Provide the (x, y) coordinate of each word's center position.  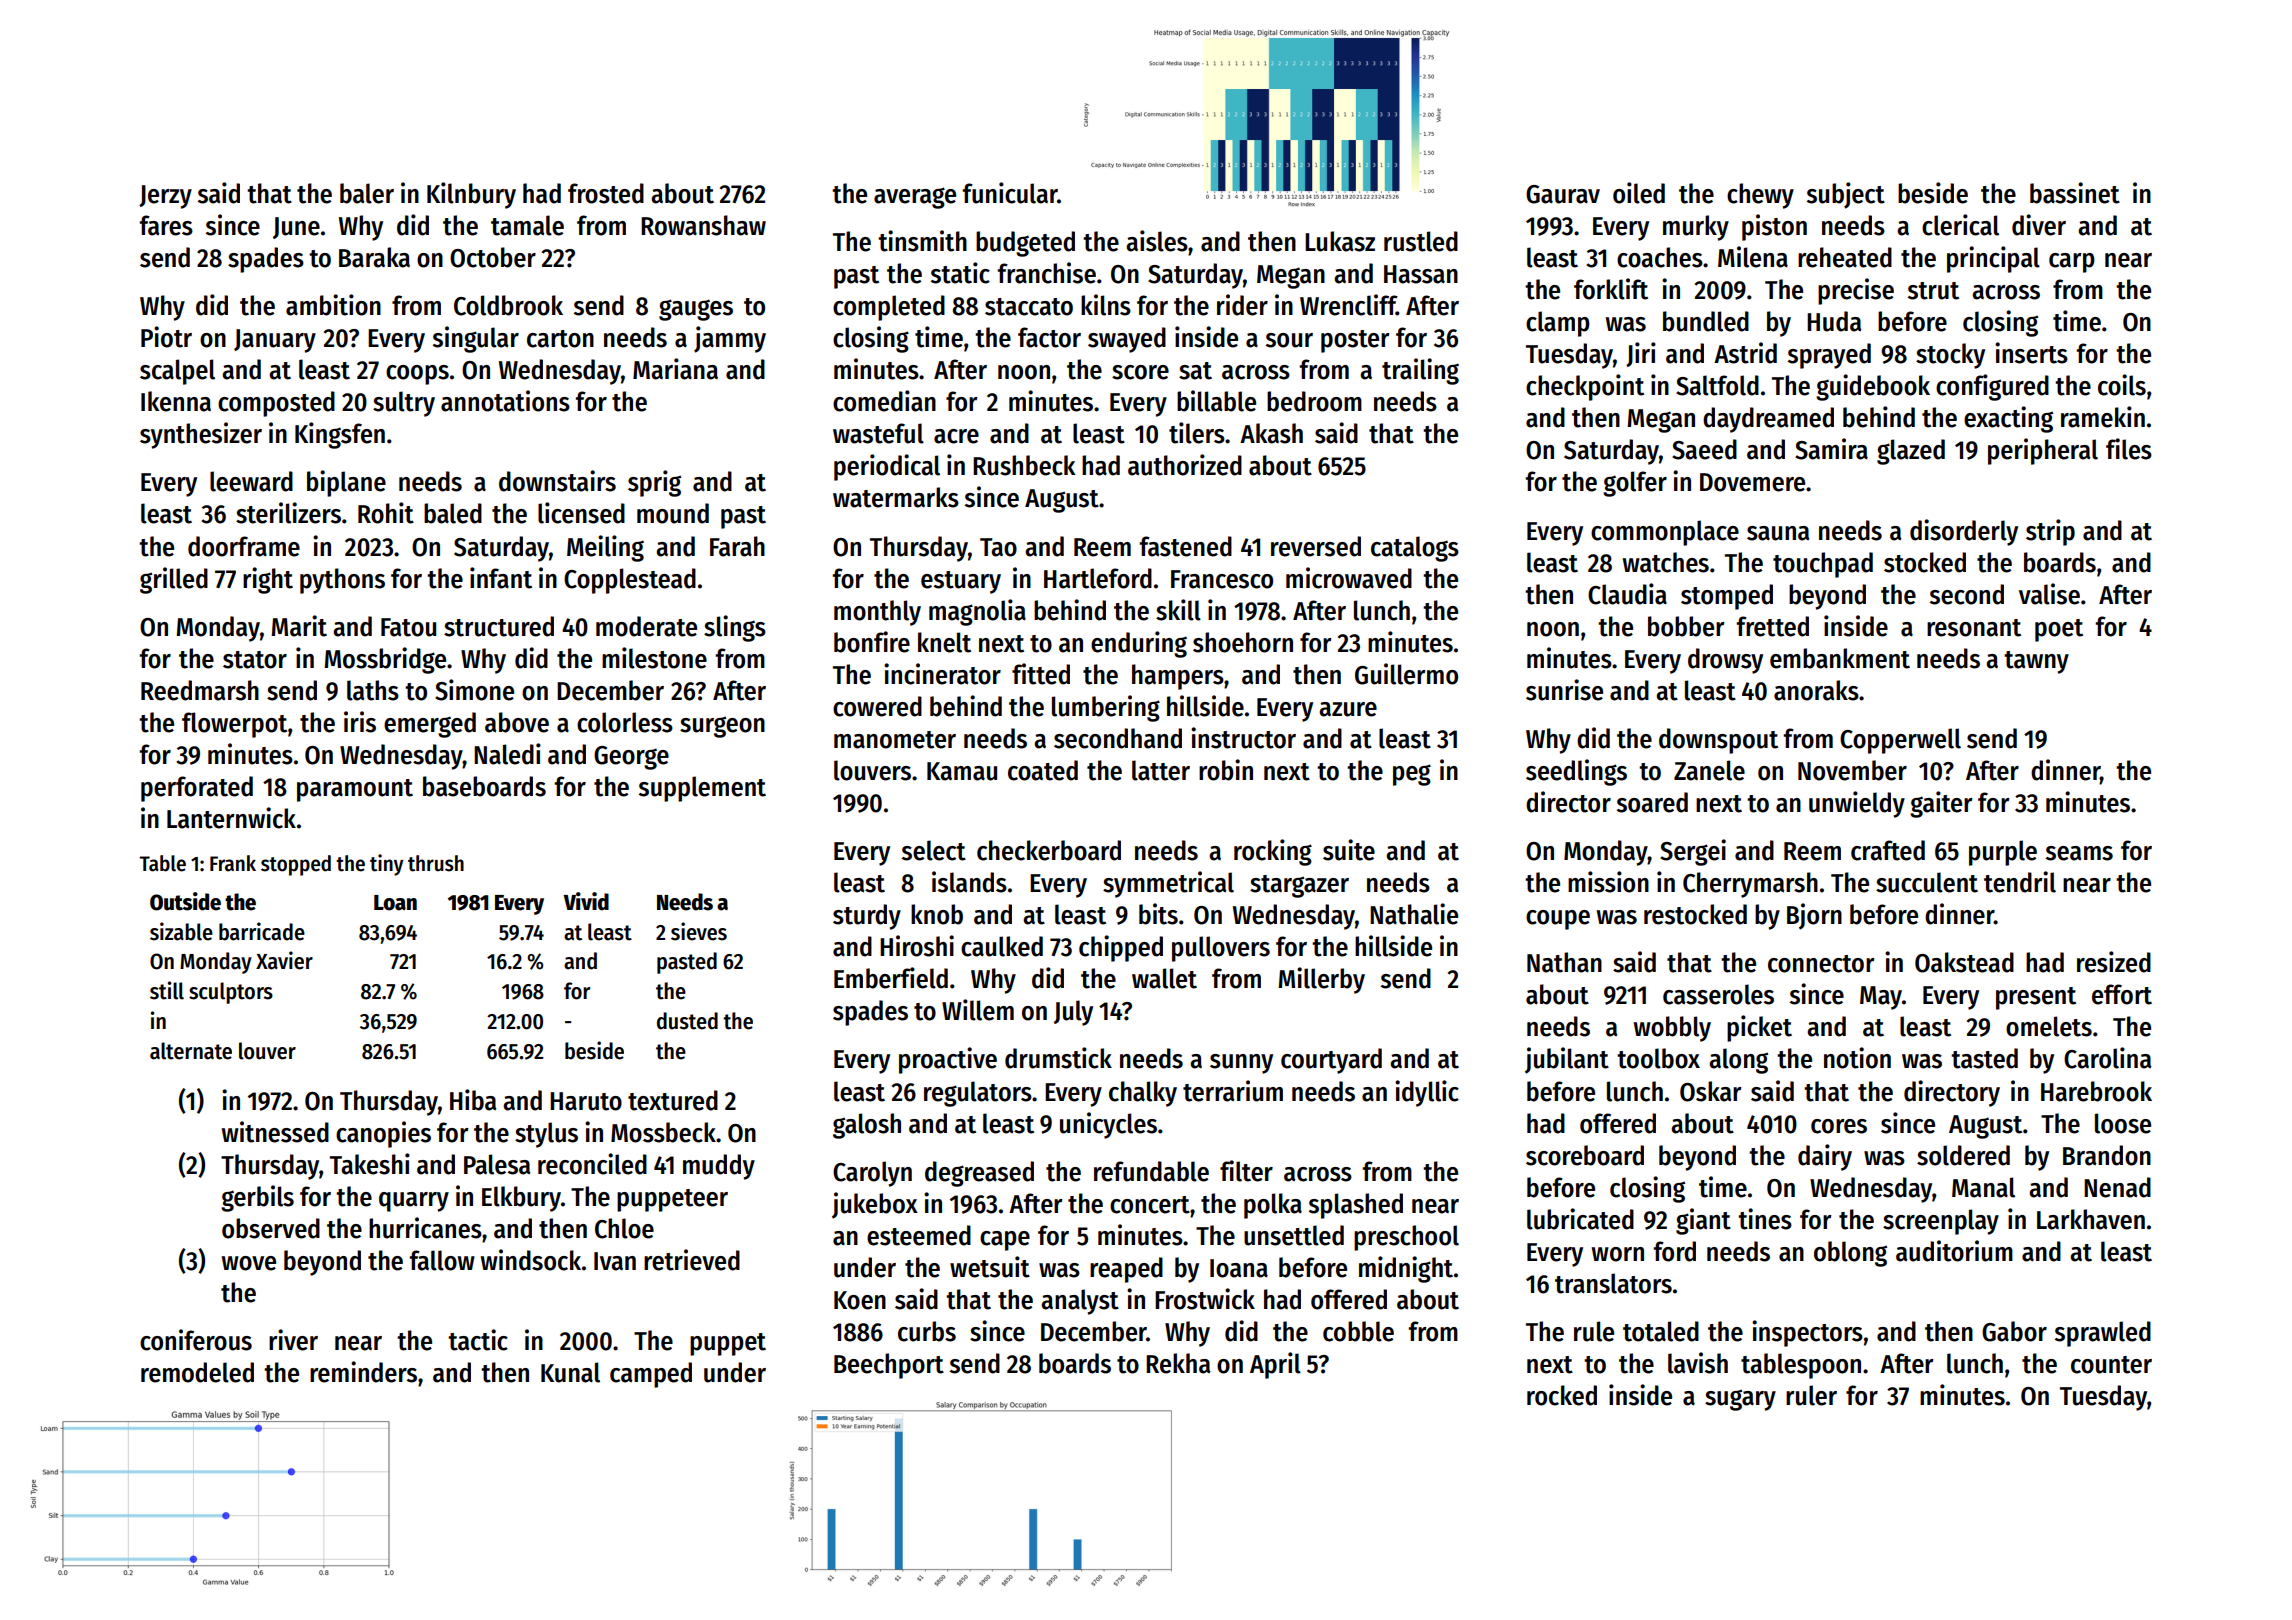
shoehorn (1243, 642)
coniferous (196, 1340)
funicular (1010, 193)
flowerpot (234, 725)
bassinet (2075, 193)
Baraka (374, 257)
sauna (1778, 533)
